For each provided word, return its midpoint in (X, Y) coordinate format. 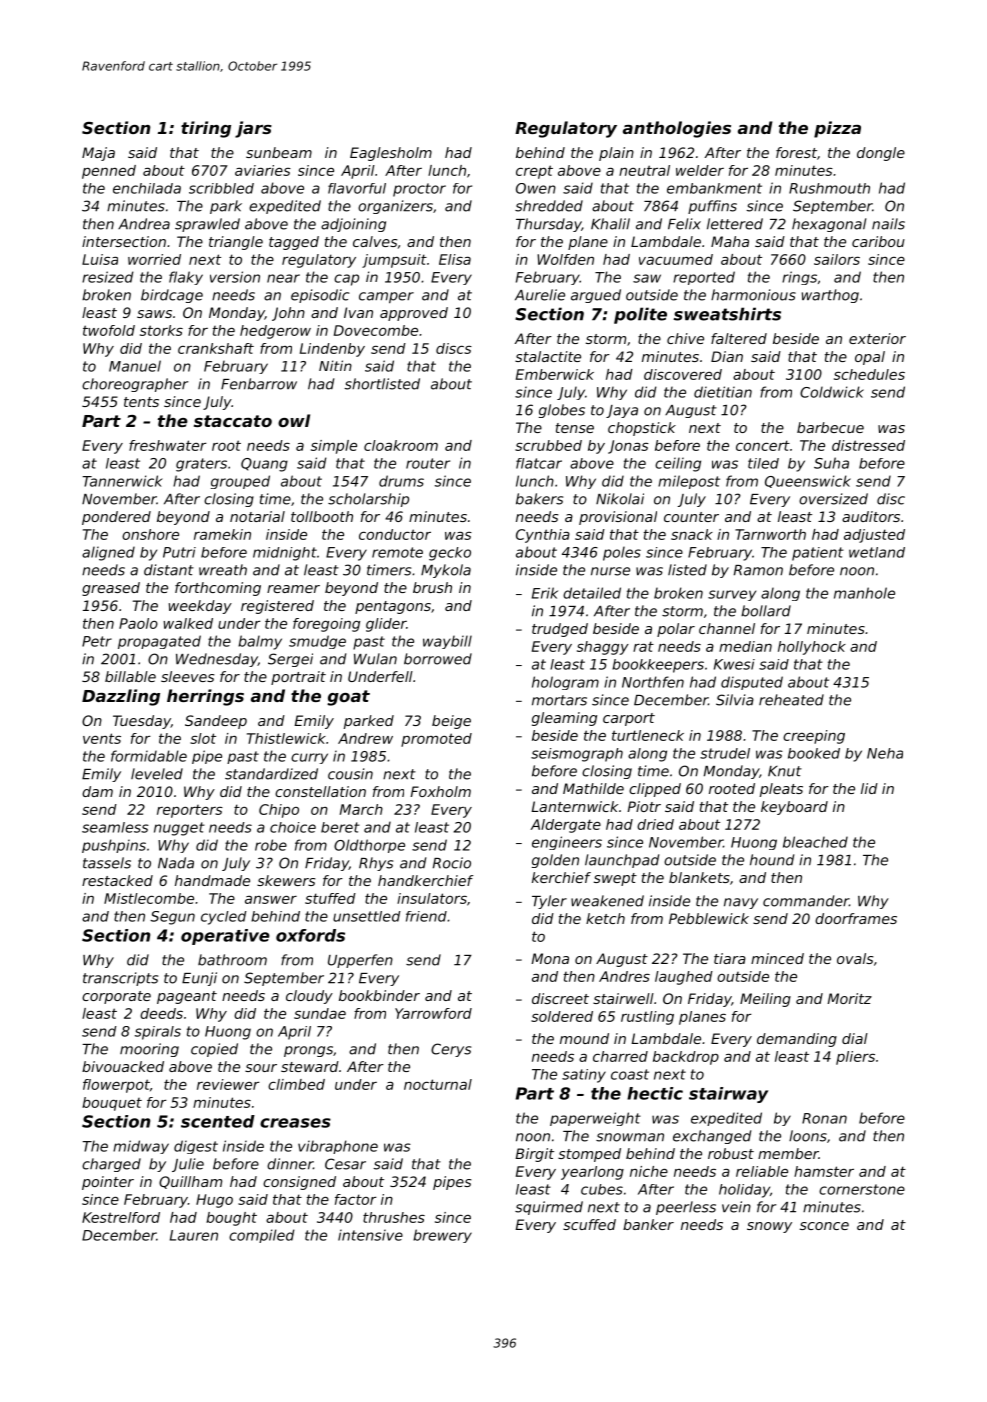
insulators (432, 898)
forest (796, 152)
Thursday (549, 225)
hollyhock (812, 648)
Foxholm (440, 791)
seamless (115, 827)
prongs (308, 1051)
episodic (320, 296)
